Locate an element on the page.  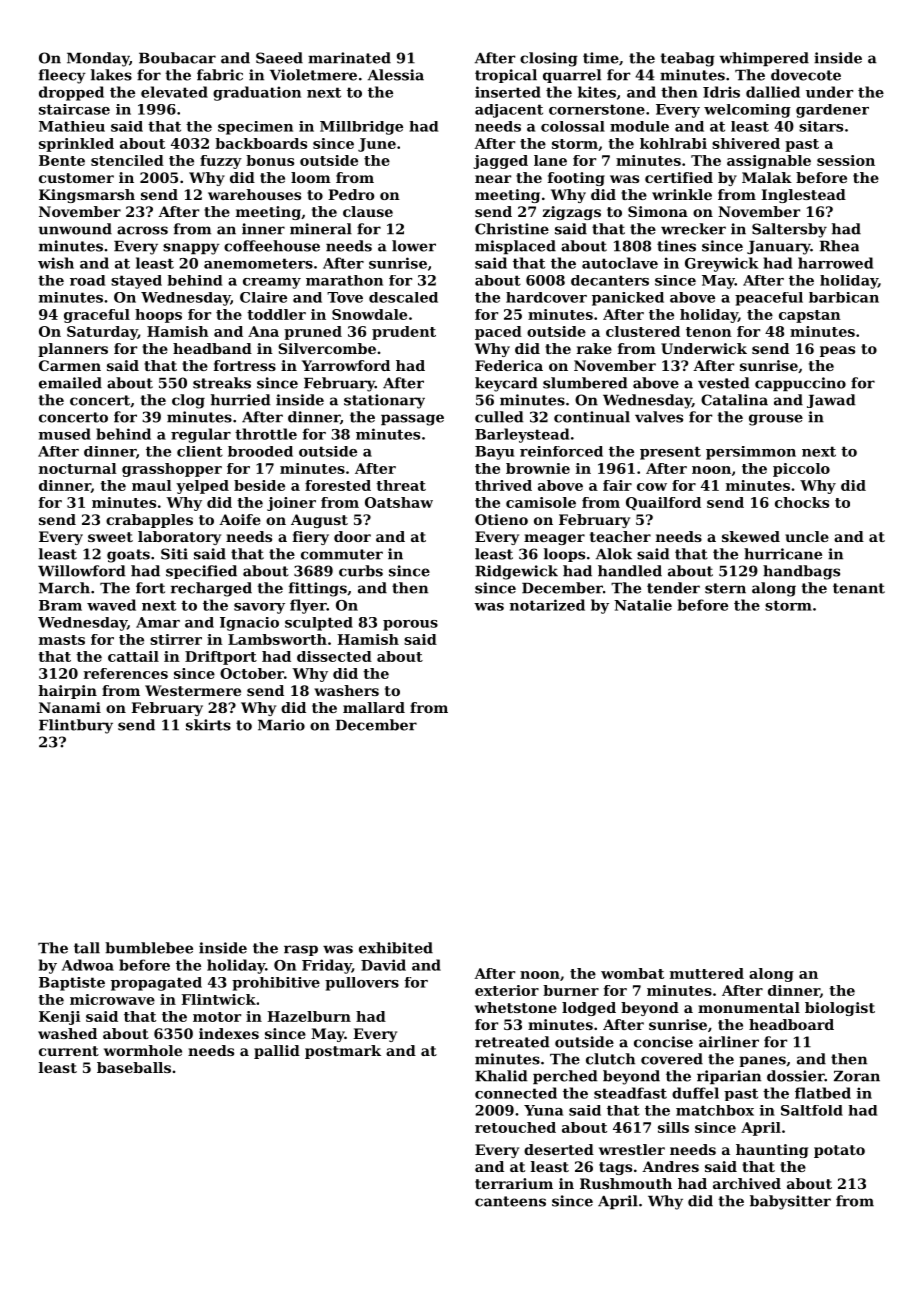
barbican is located at coordinates (844, 297).
